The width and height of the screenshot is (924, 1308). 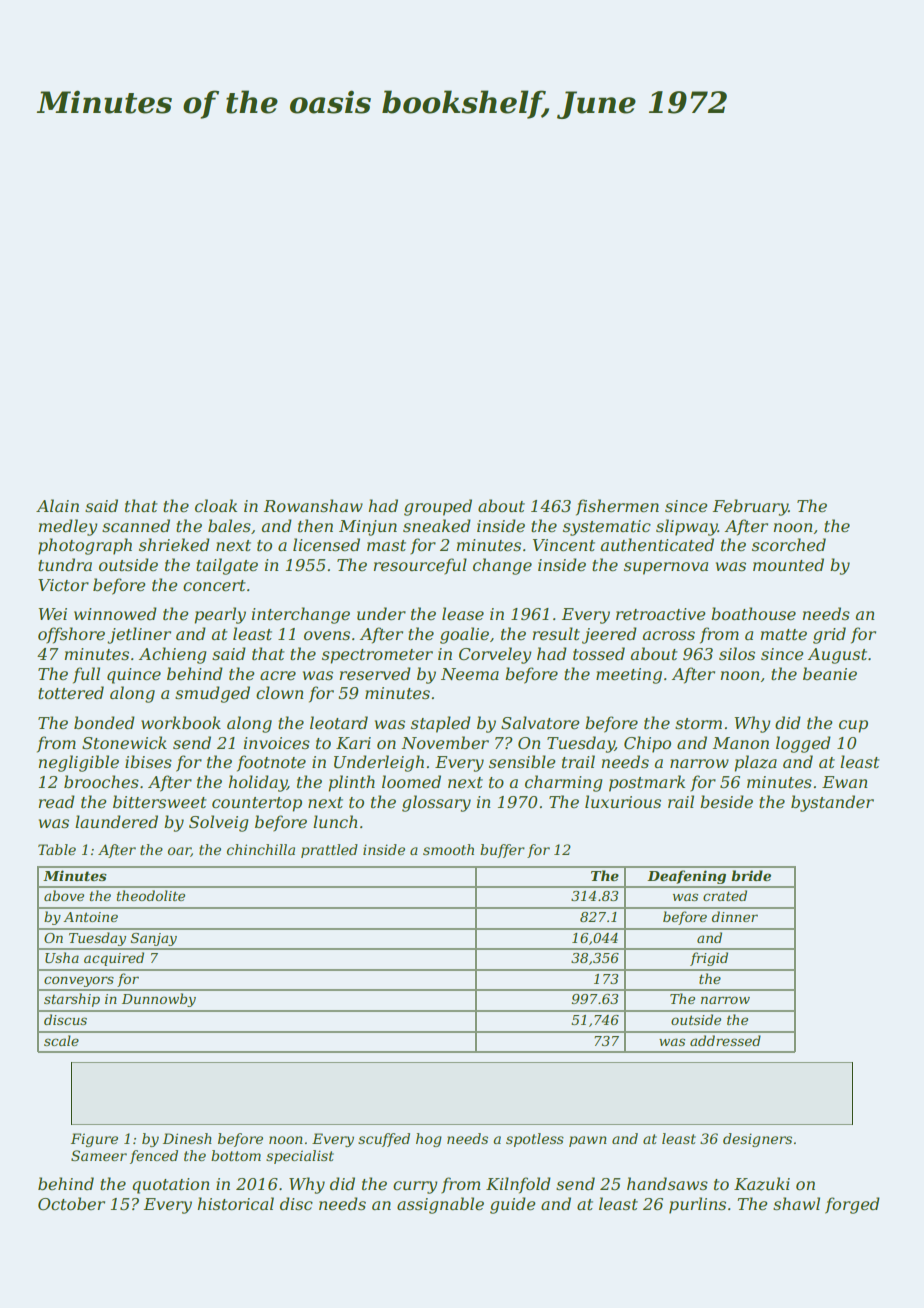 What do you see at coordinates (57, 849) in the screenshot?
I see `Table` at bounding box center [57, 849].
